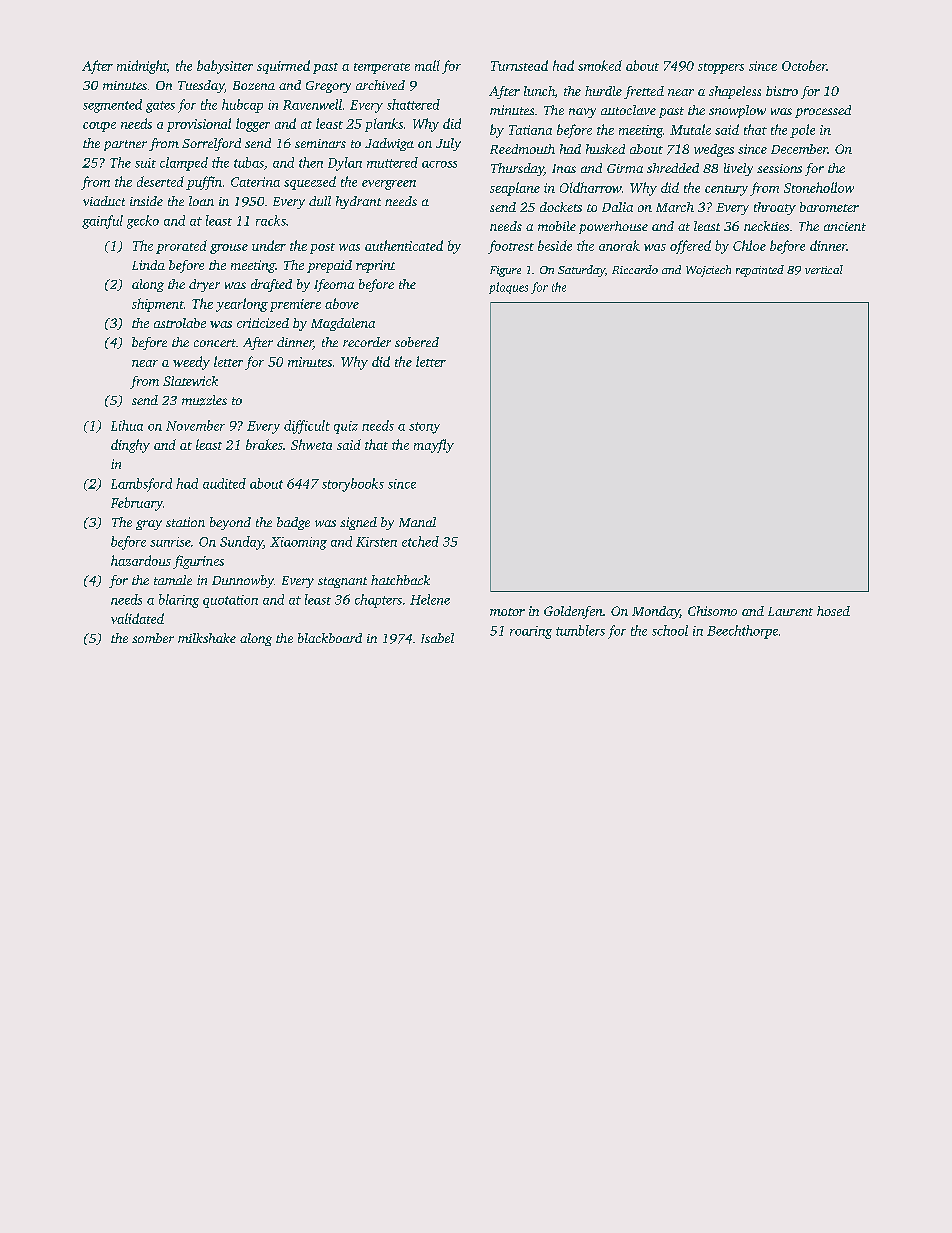 This image has height=1233, width=952. I want to click on Jadwiga, so click(389, 144).
